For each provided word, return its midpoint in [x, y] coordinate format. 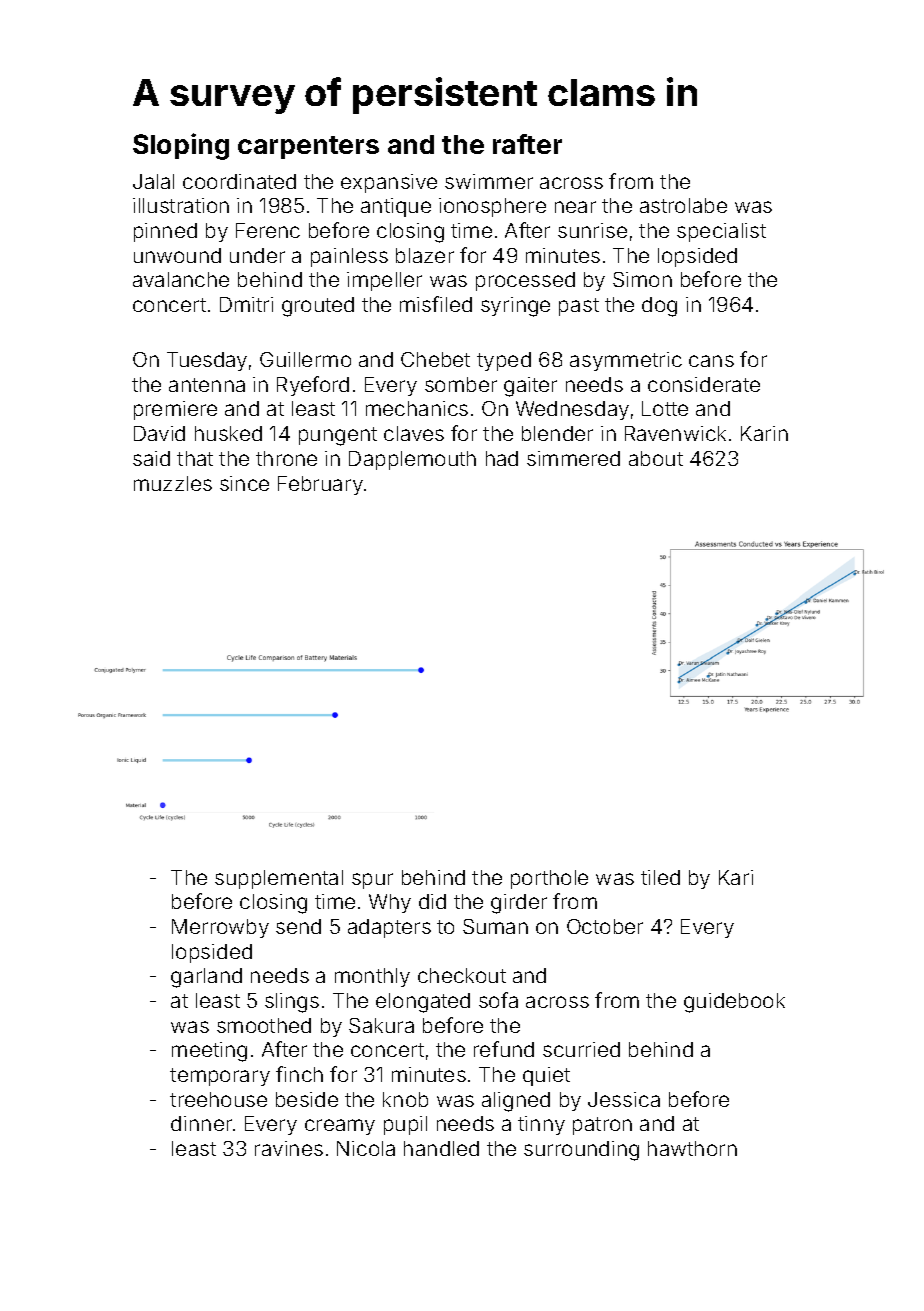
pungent [338, 436]
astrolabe [683, 205]
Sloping [181, 146]
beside [307, 1099]
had [502, 458]
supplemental [279, 879]
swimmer [489, 181]
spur [372, 881]
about [656, 458]
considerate [704, 384]
